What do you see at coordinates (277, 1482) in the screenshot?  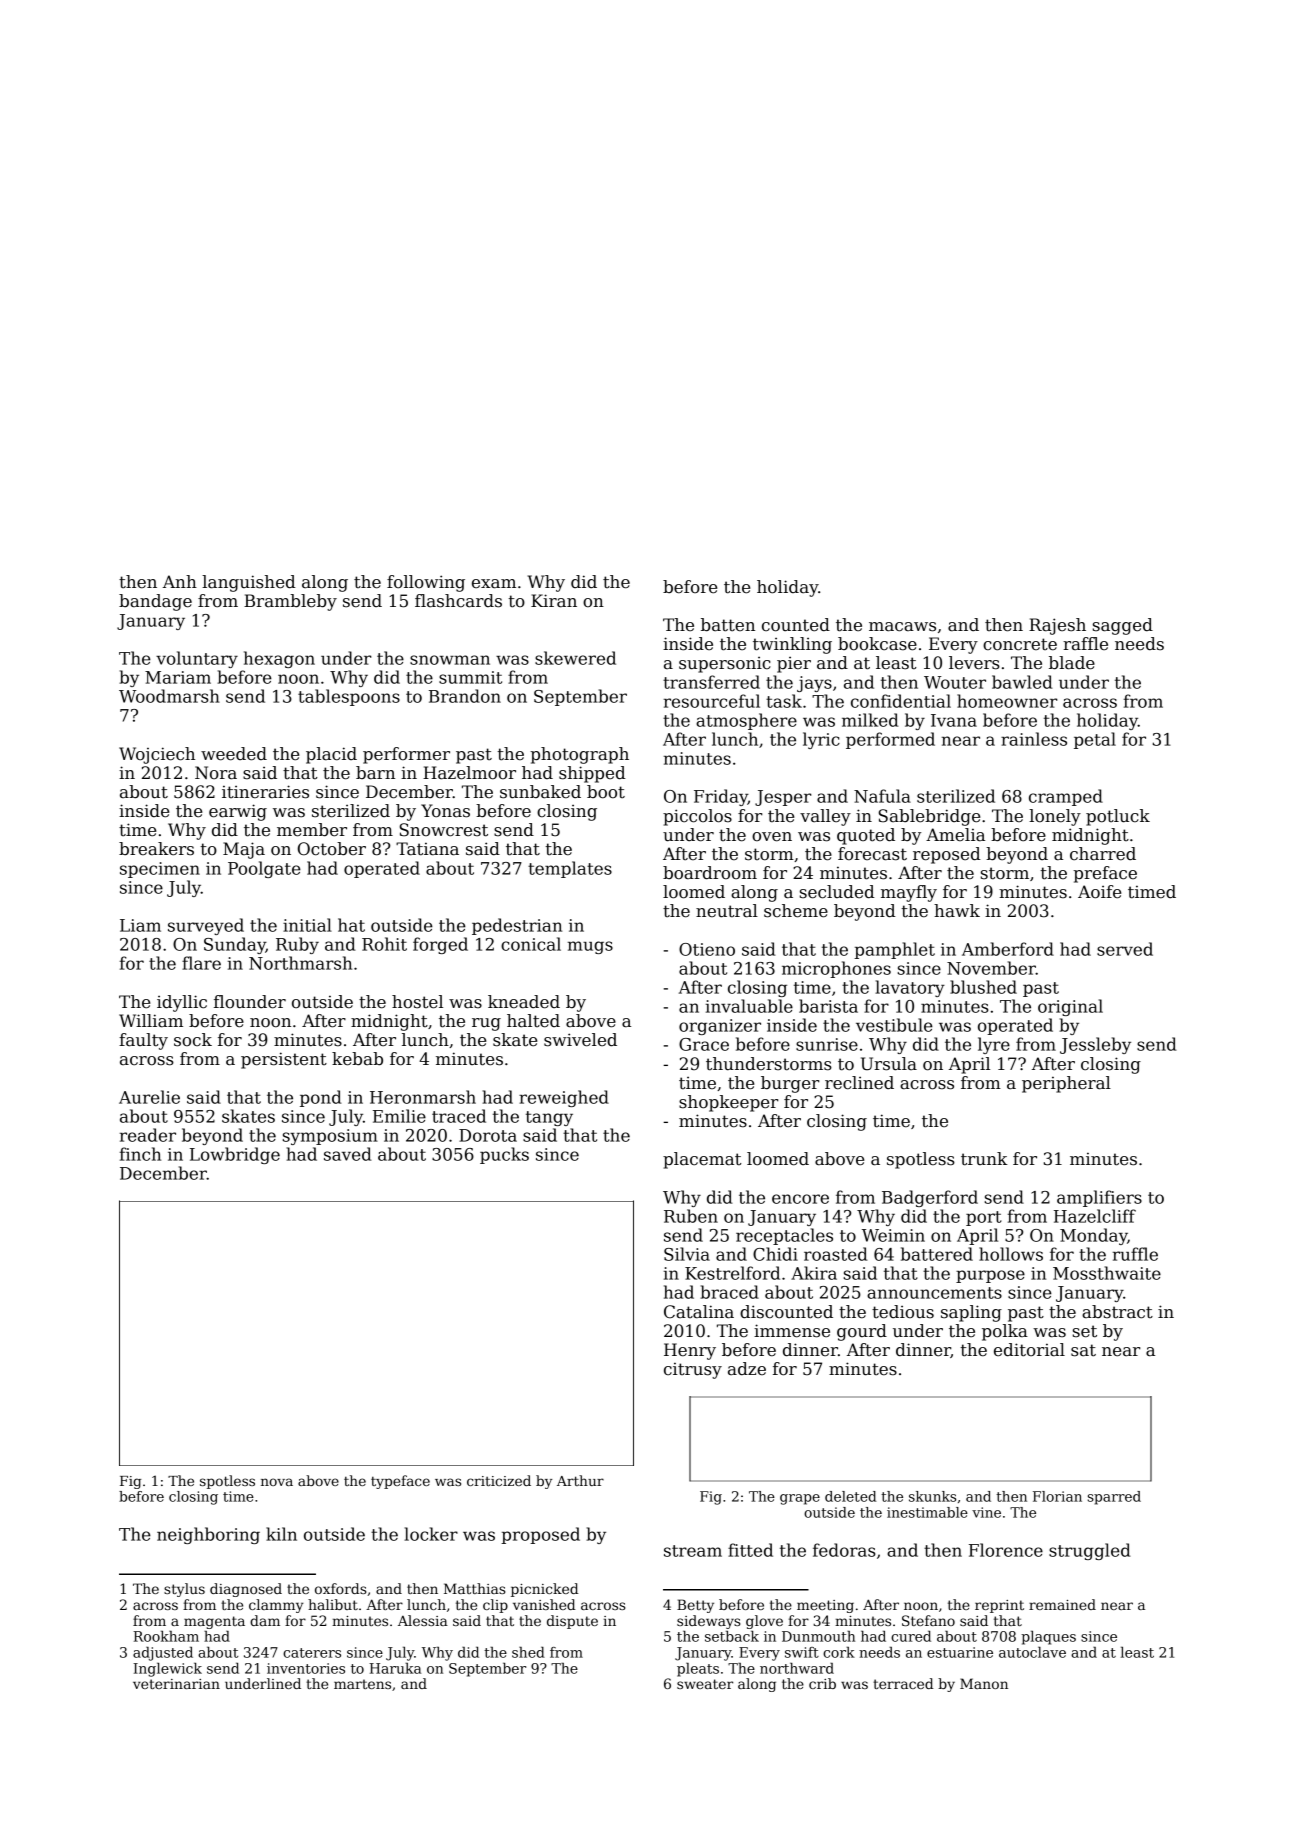 I see `nova` at bounding box center [277, 1482].
